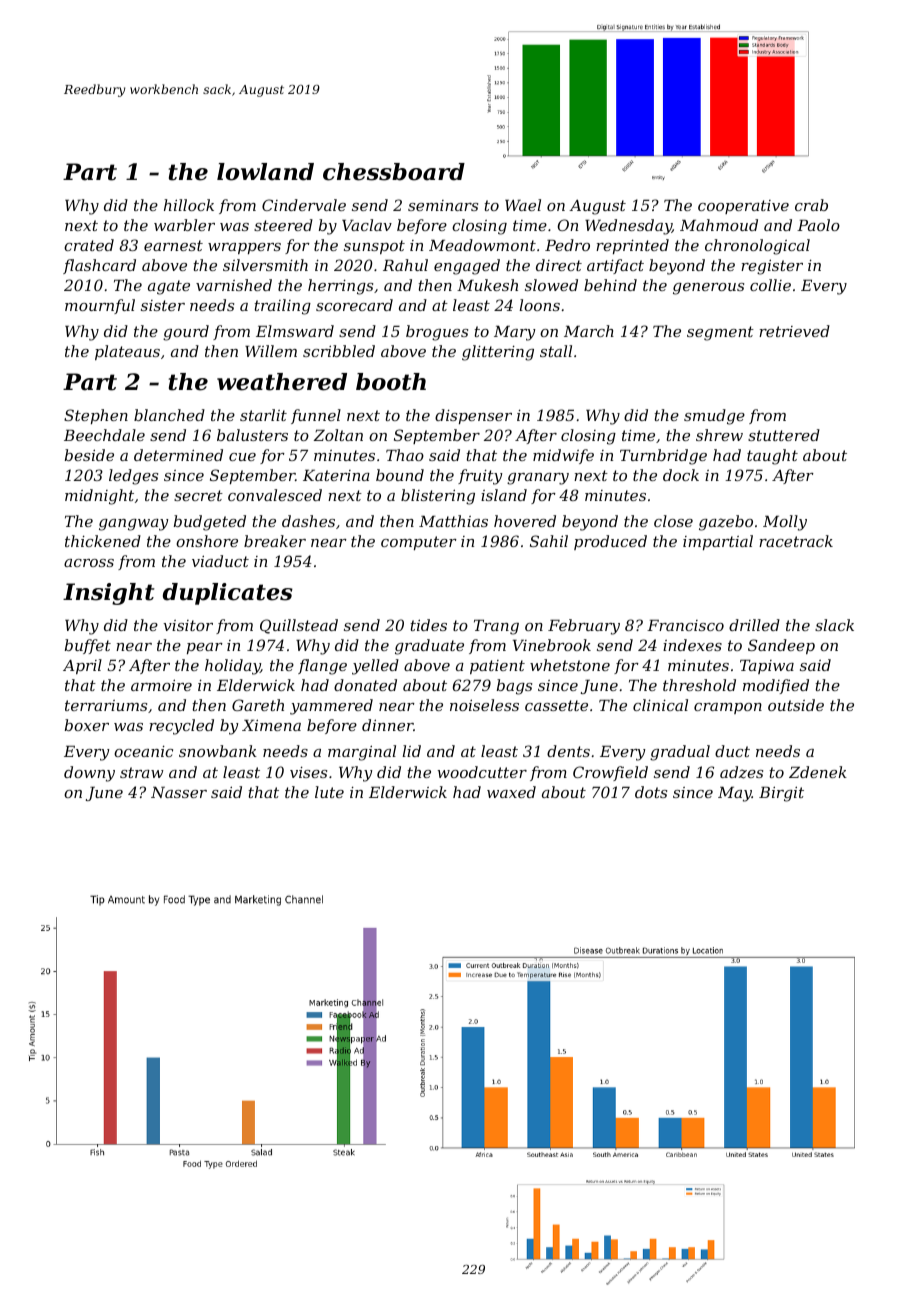 The width and height of the page is (924, 1311). I want to click on balusters, so click(252, 435).
